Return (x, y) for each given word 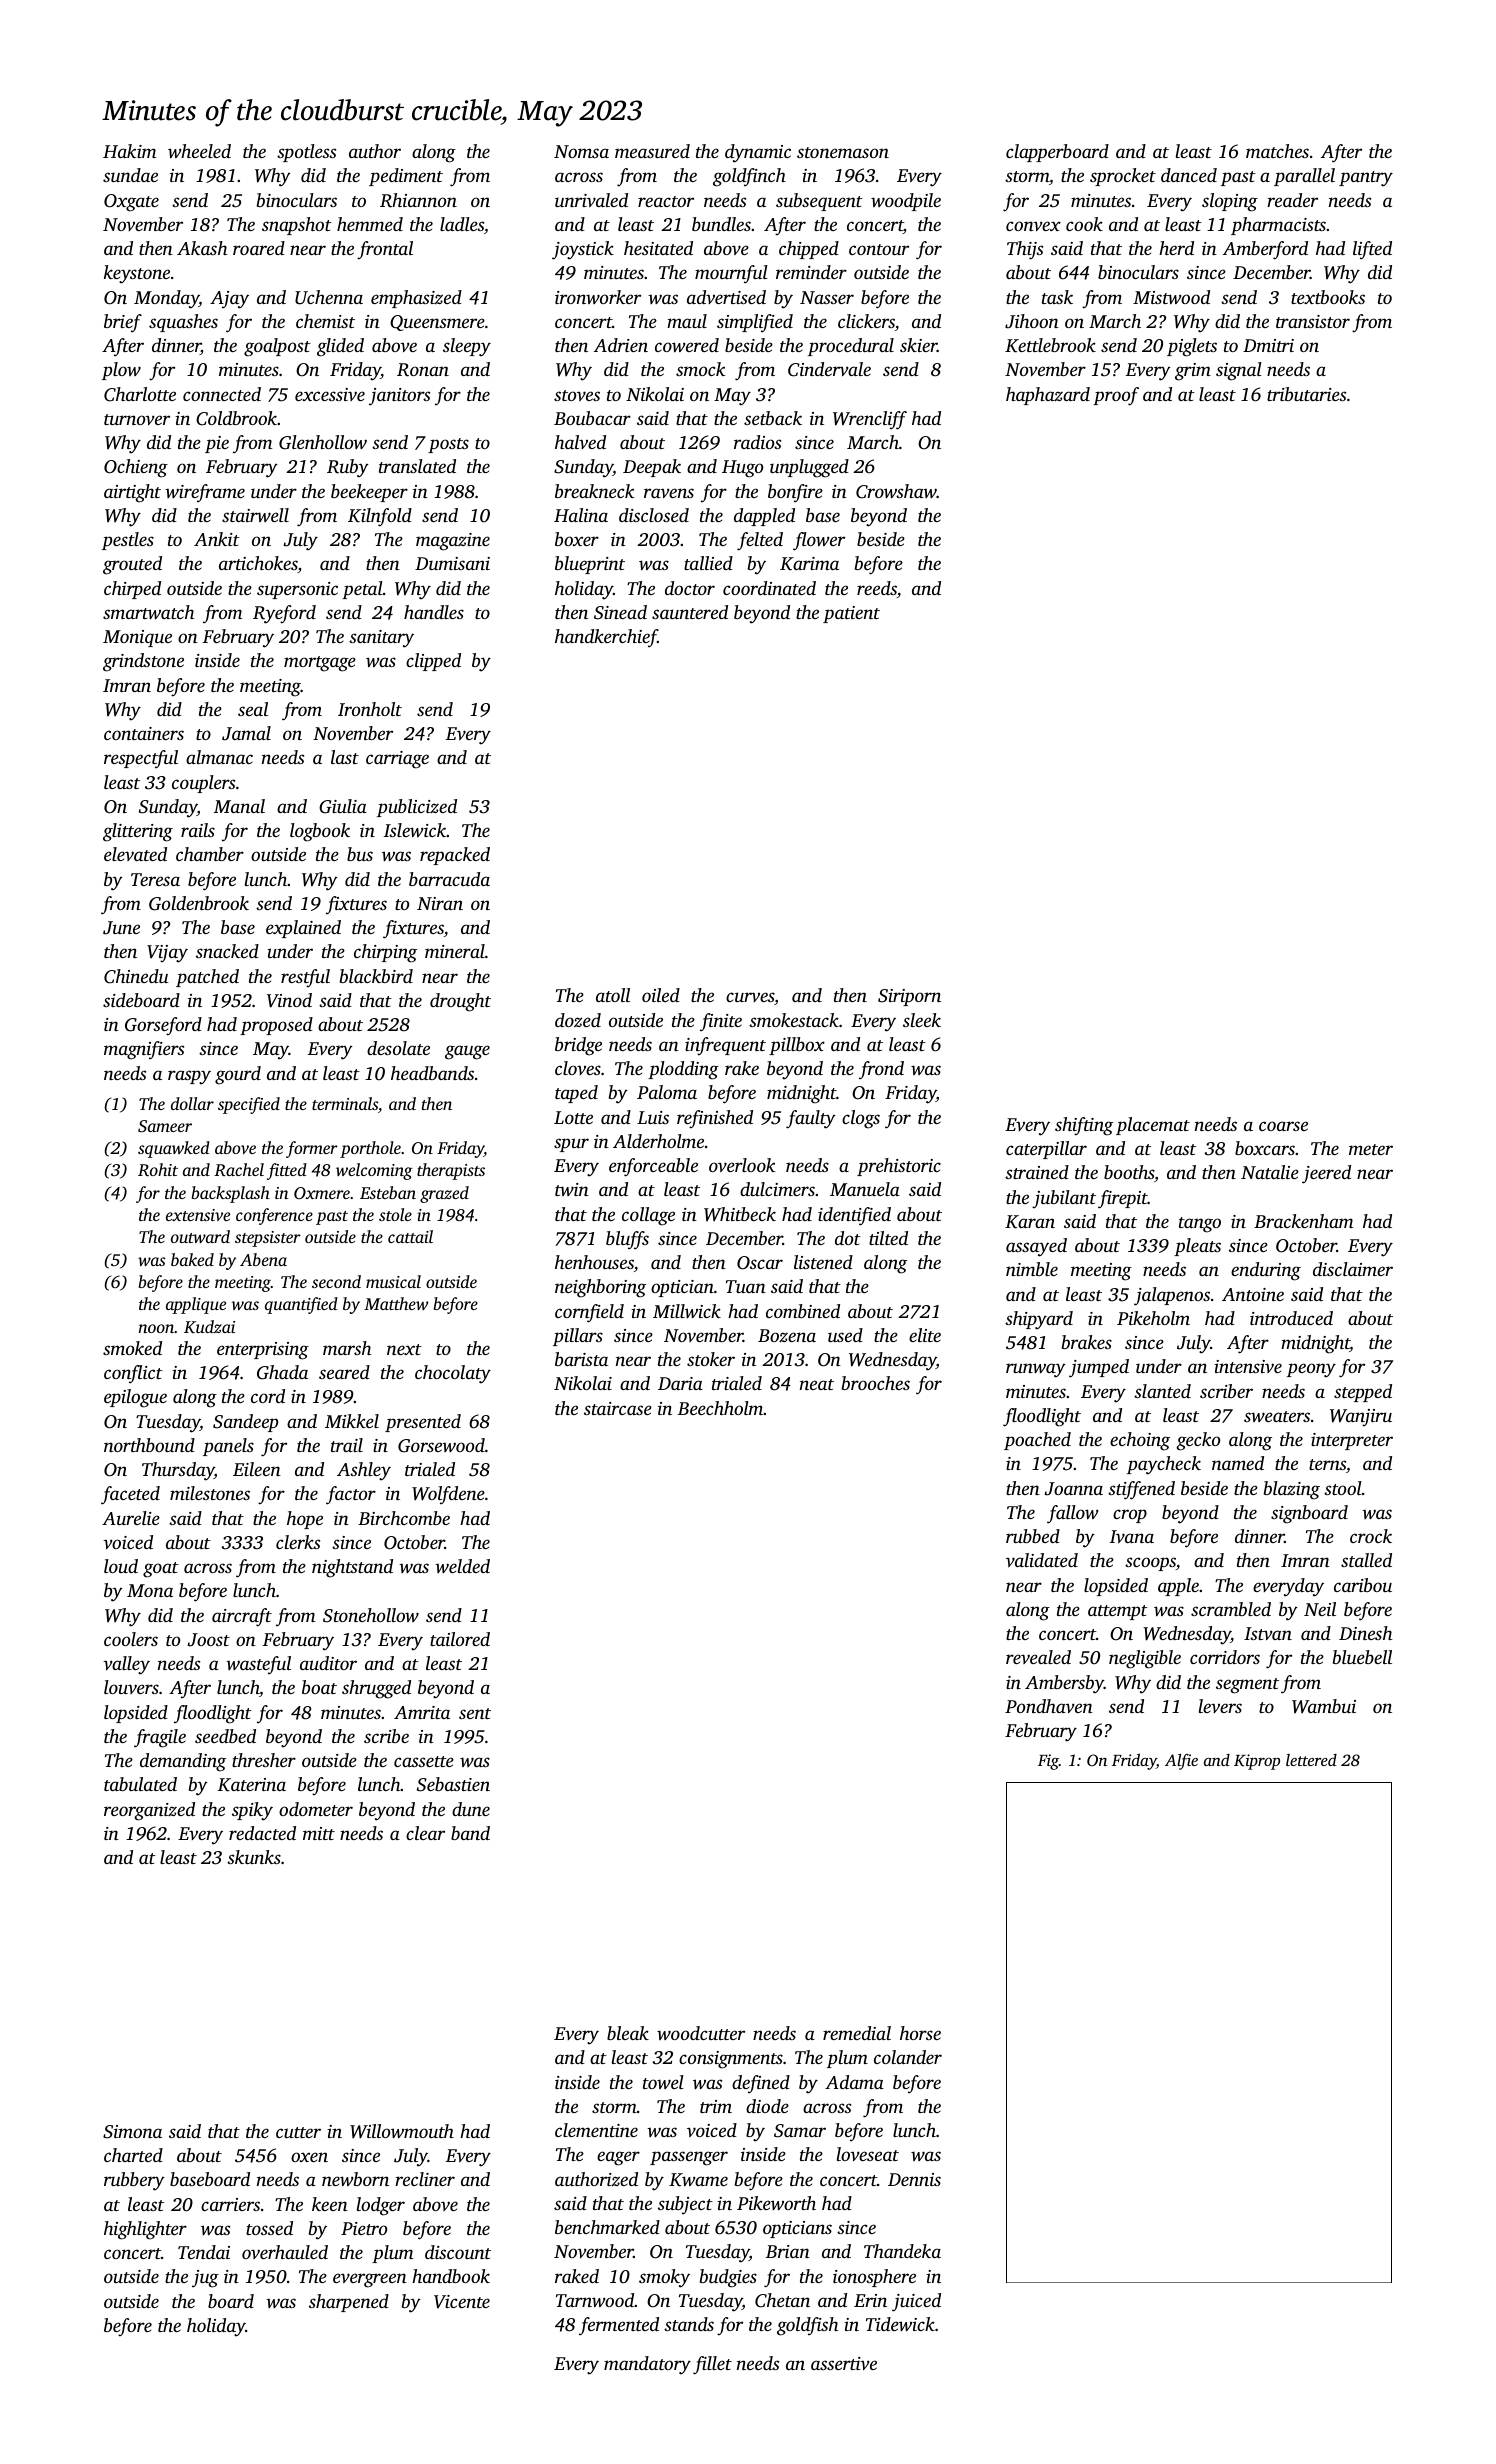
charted (133, 2155)
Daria (680, 1383)
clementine (596, 2130)
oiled (661, 995)
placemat (1153, 1126)
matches (1277, 151)
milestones (210, 1493)
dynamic (758, 153)
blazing (1291, 1490)
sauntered (690, 612)
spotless (306, 153)
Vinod (289, 1000)
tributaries (1306, 394)
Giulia (343, 806)
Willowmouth (402, 2131)
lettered (1311, 1760)
